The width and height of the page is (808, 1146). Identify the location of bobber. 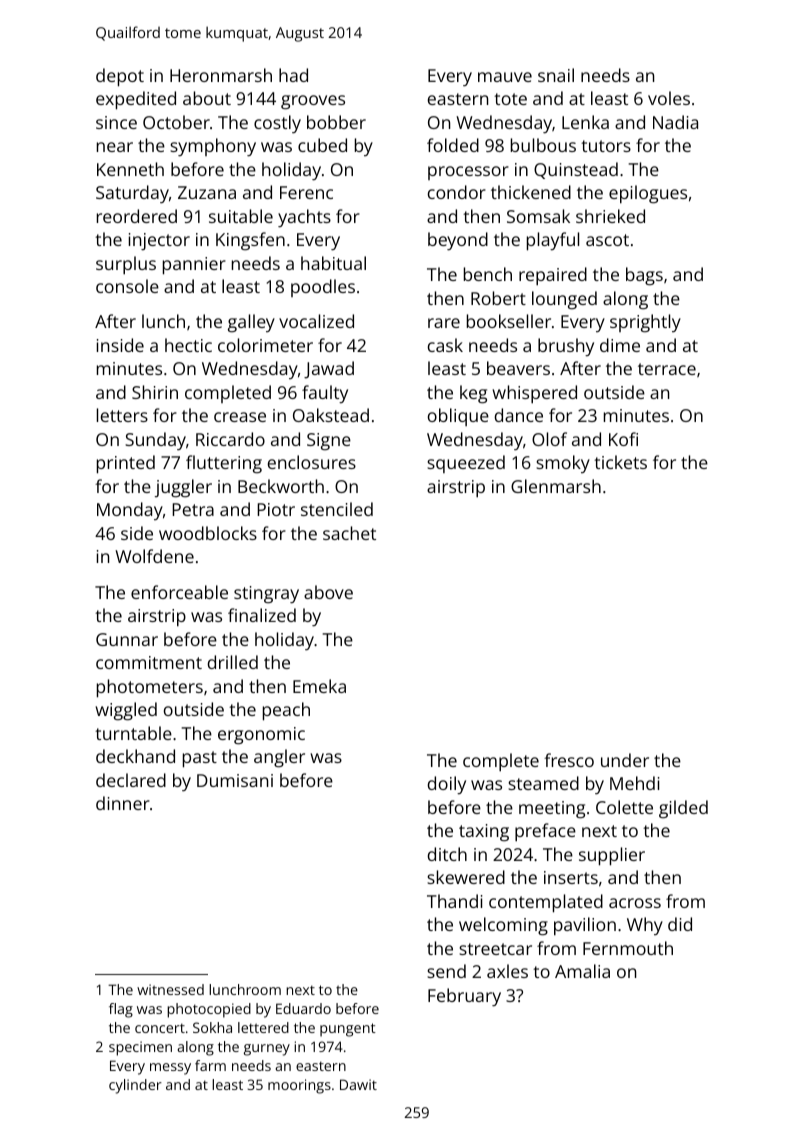
(336, 122).
